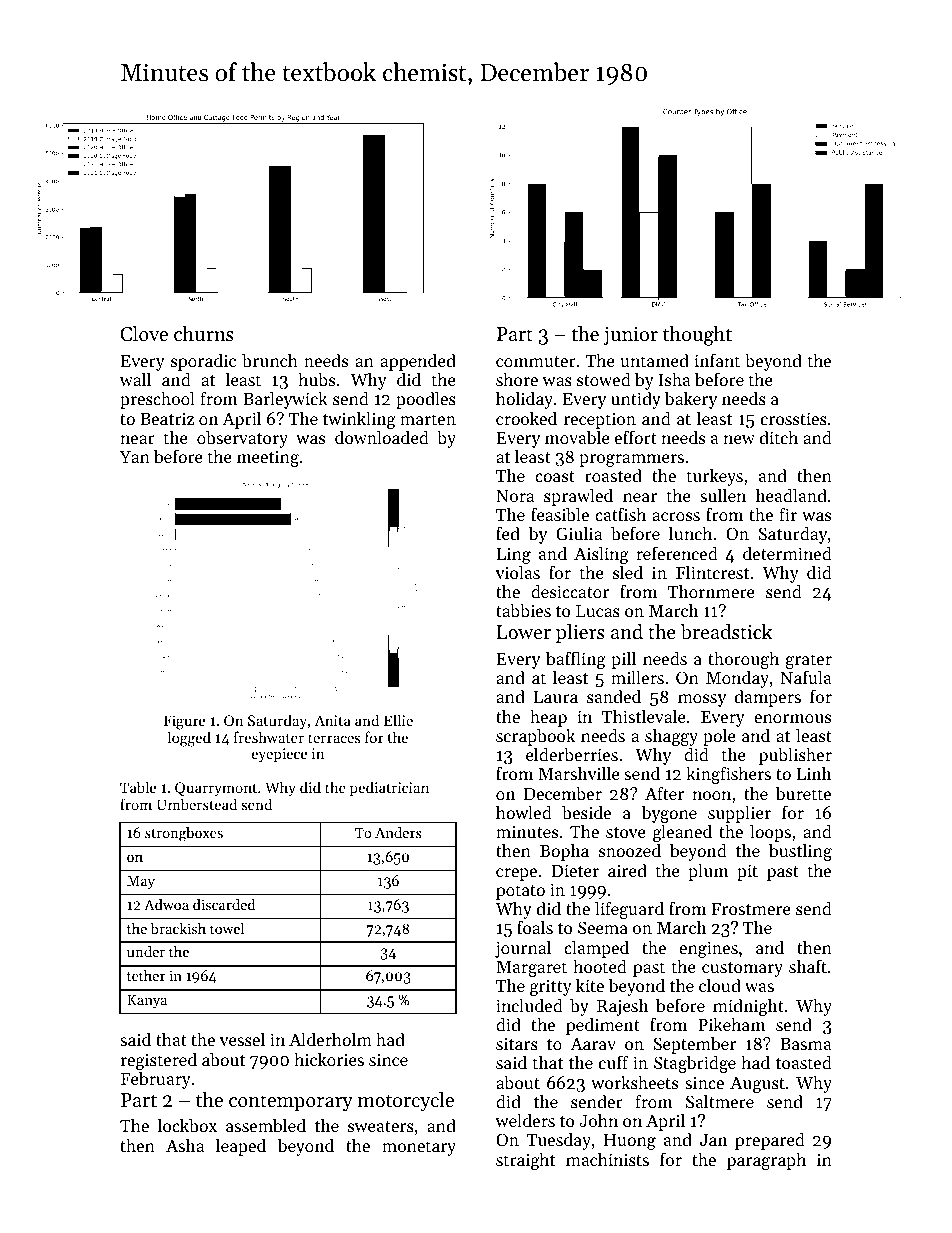 This screenshot has height=1233, width=952. Describe the element at coordinates (809, 661) in the screenshot. I see `grater` at that location.
